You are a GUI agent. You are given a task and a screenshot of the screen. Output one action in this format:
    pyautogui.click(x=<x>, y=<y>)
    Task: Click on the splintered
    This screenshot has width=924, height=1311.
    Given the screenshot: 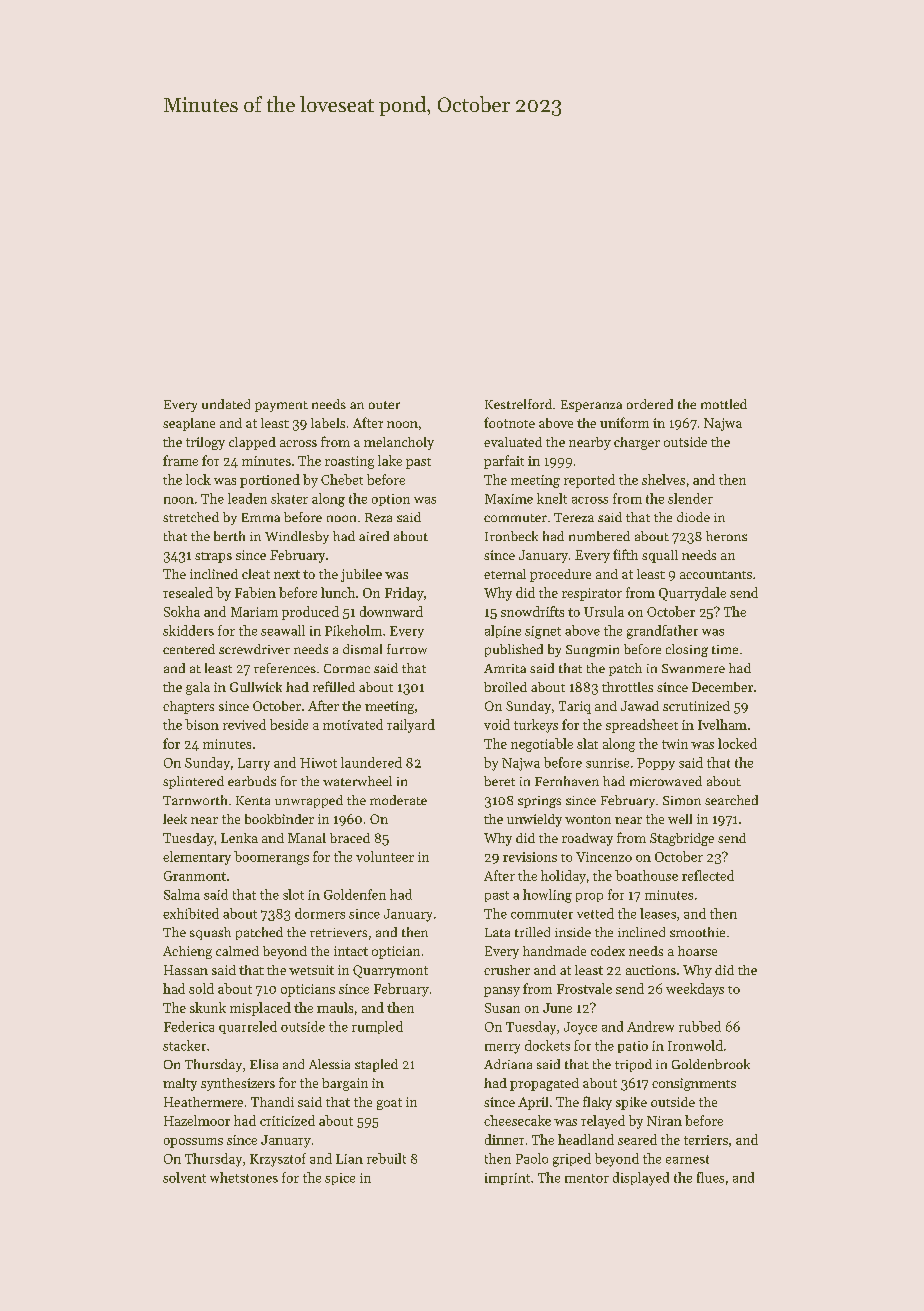 What is the action you would take?
    pyautogui.click(x=193, y=782)
